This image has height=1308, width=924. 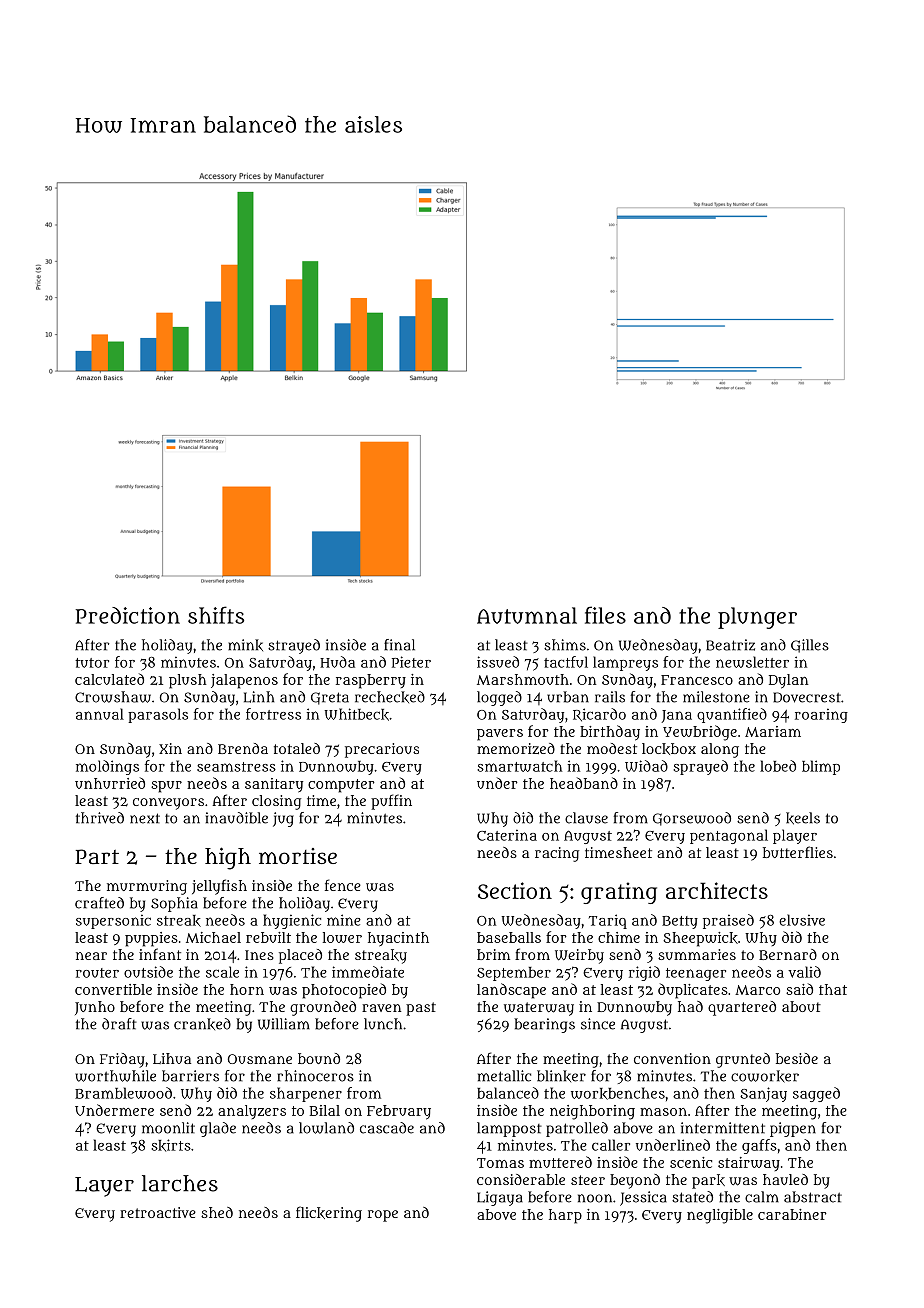 What do you see at coordinates (216, 615) in the image?
I see `shifts` at bounding box center [216, 615].
